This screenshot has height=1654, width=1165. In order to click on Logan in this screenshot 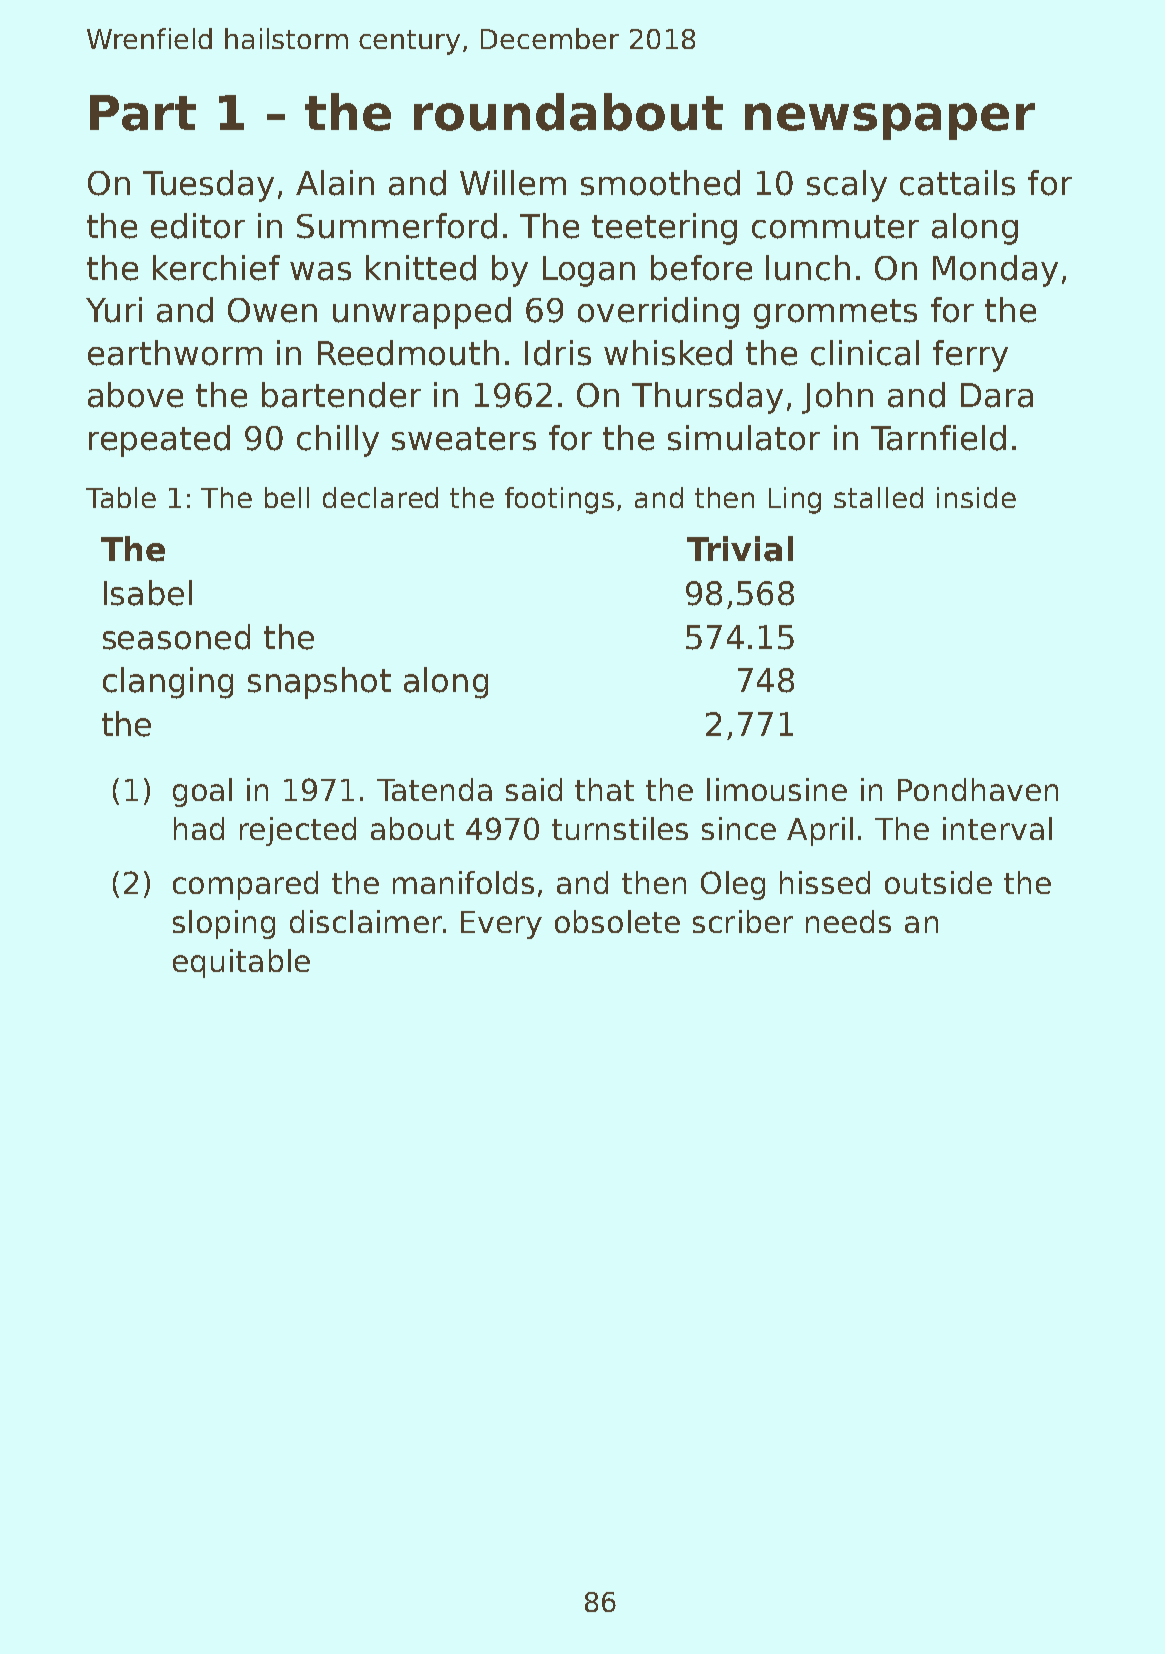, I will do `click(589, 271)`.
